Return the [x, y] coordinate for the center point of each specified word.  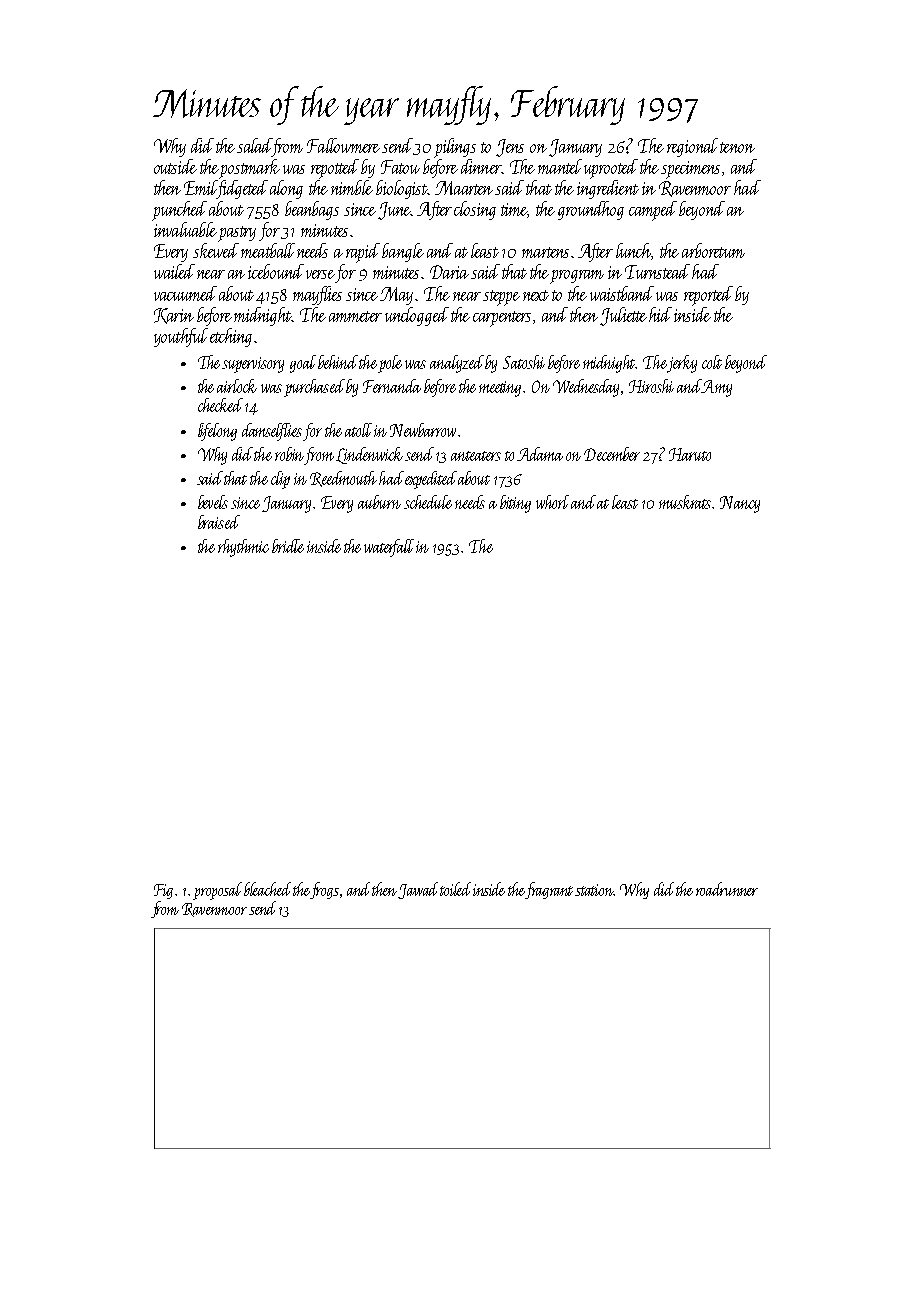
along [286, 189]
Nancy [740, 504]
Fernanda [392, 386]
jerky [682, 364]
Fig [163, 891]
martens [545, 252]
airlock [237, 386]
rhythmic [243, 548]
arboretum [713, 250]
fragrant [551, 890]
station [595, 890]
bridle [288, 546]
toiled [456, 889]
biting [515, 504]
